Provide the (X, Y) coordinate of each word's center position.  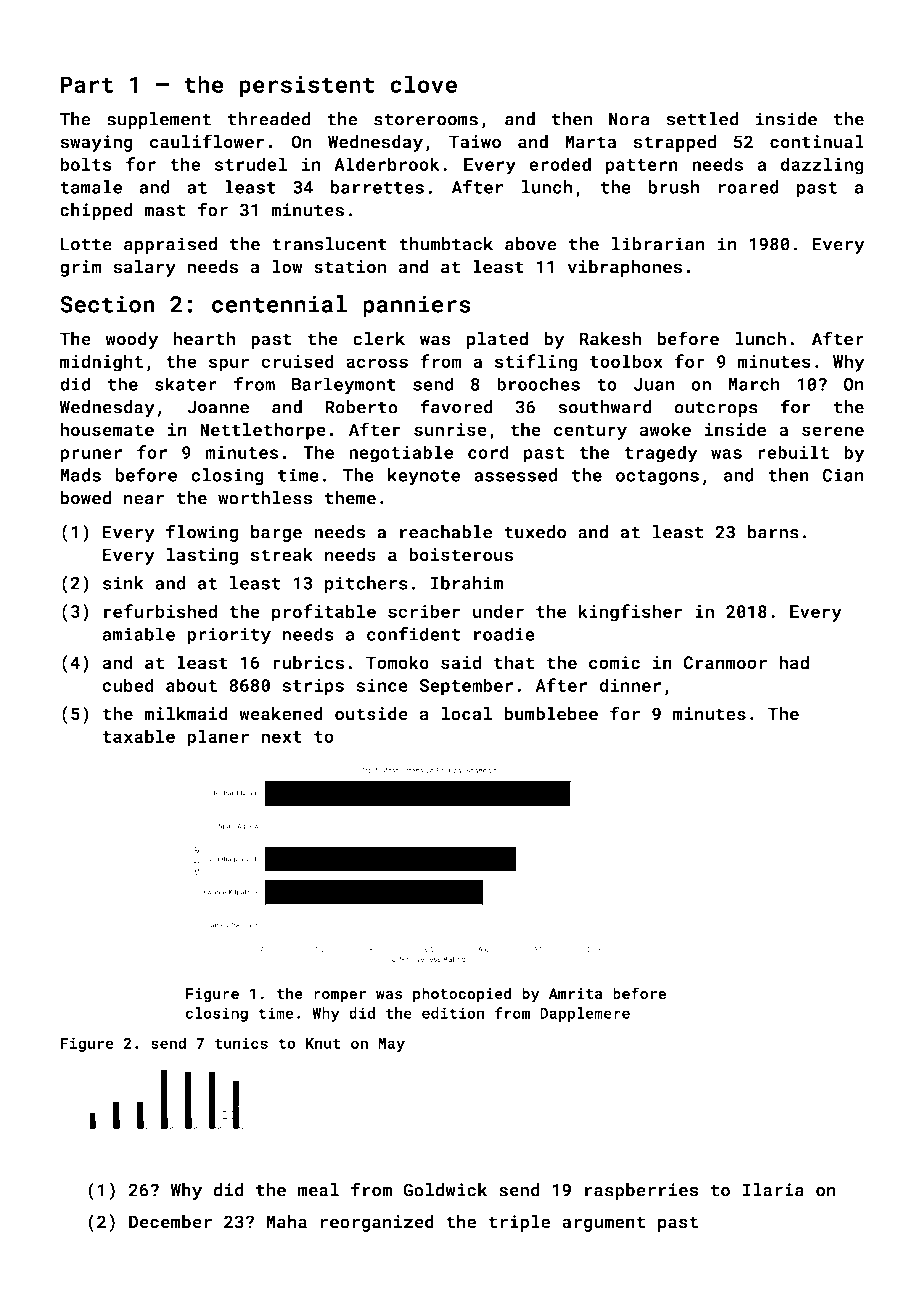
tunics (241, 1043)
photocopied (462, 995)
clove (423, 84)
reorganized (377, 1223)
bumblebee (551, 714)
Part (87, 84)
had (794, 662)
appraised (170, 245)
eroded (560, 164)
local (466, 714)
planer (218, 738)
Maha (286, 1222)
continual (817, 142)
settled (702, 119)
